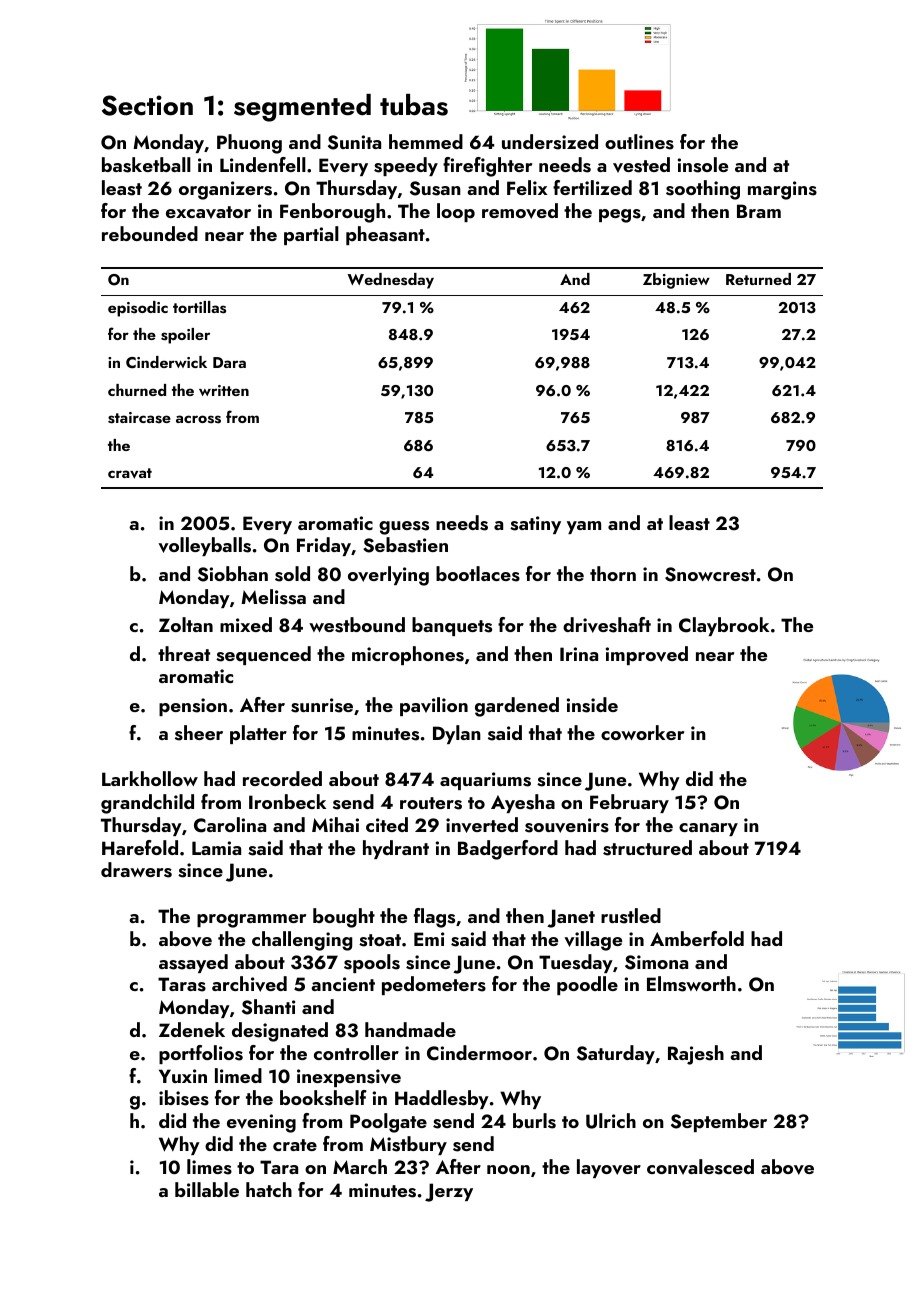  What do you see at coordinates (302, 108) in the image?
I see `segmented` at bounding box center [302, 108].
